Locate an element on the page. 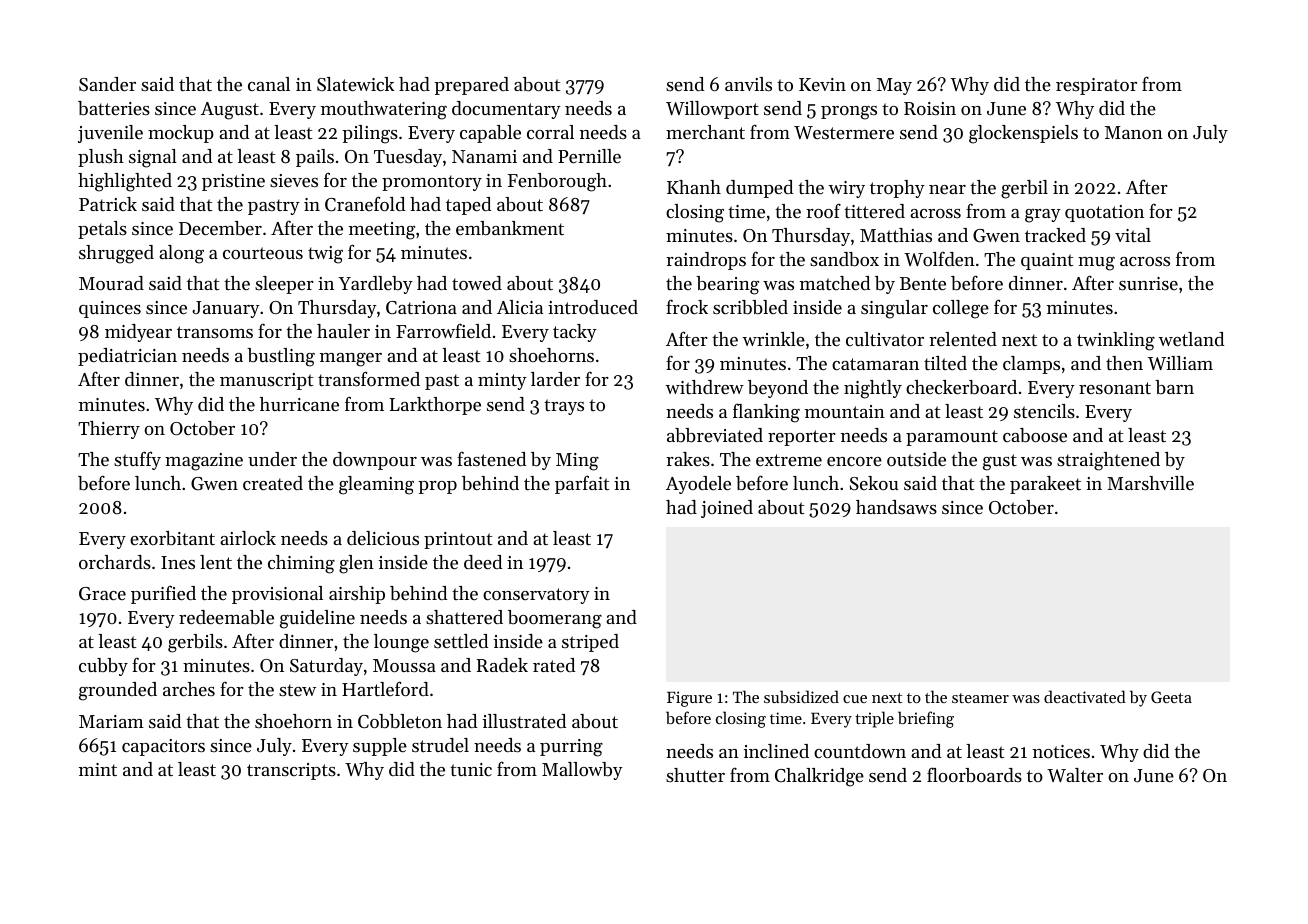 The image size is (1308, 924). Marshville is located at coordinates (1150, 483).
